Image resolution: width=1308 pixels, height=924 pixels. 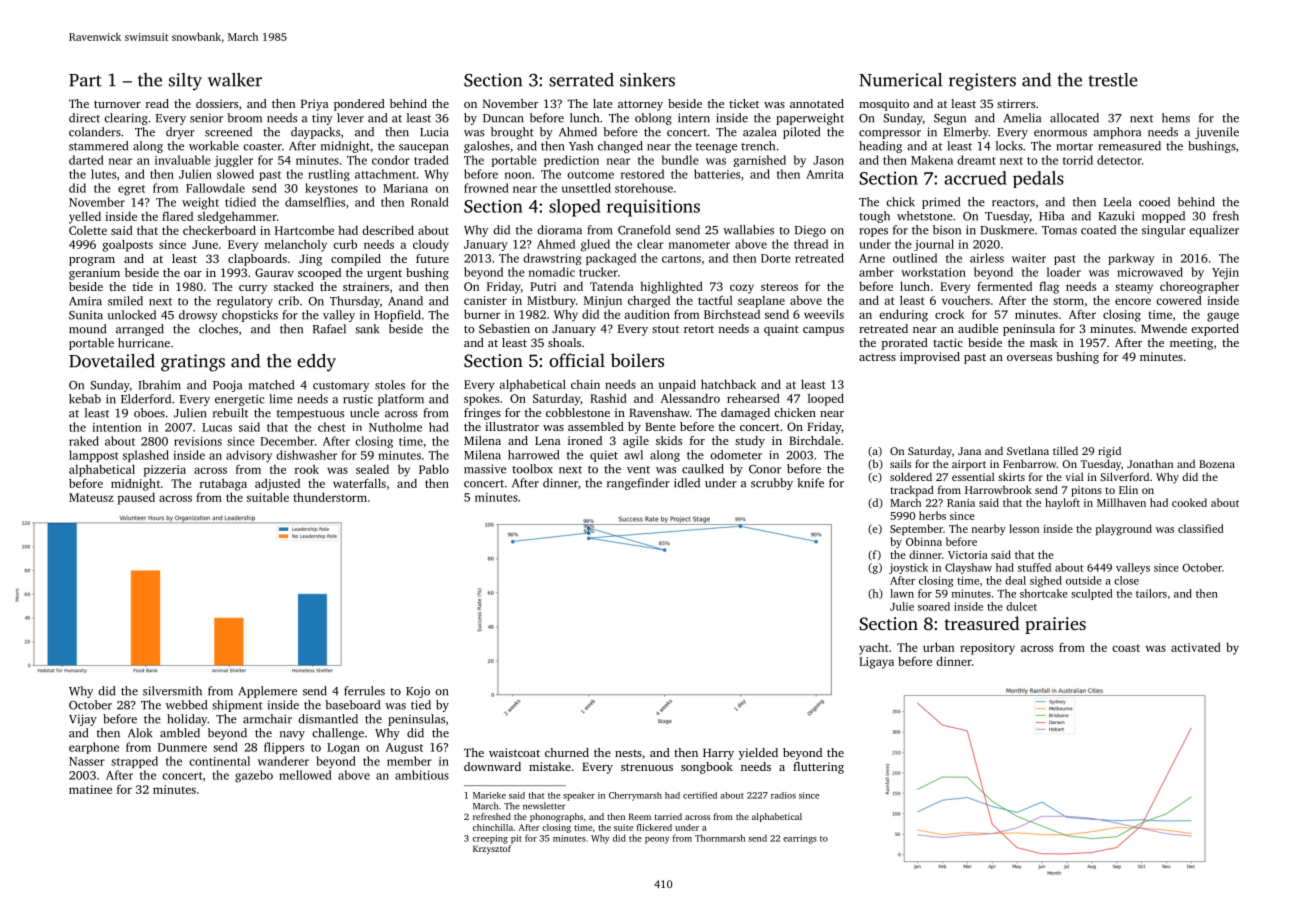 I want to click on soared, so click(x=934, y=606).
